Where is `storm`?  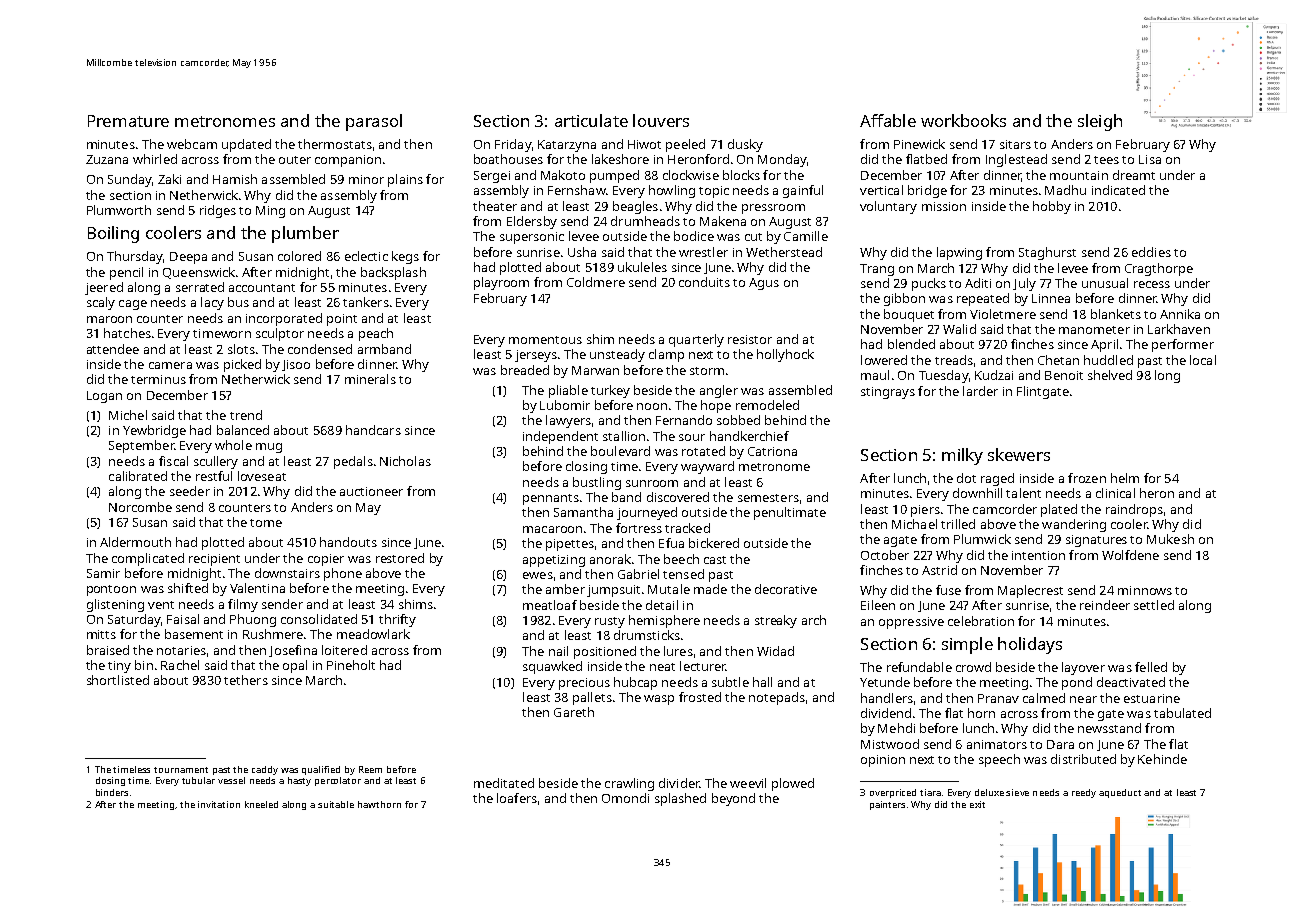 storm is located at coordinates (707, 371).
